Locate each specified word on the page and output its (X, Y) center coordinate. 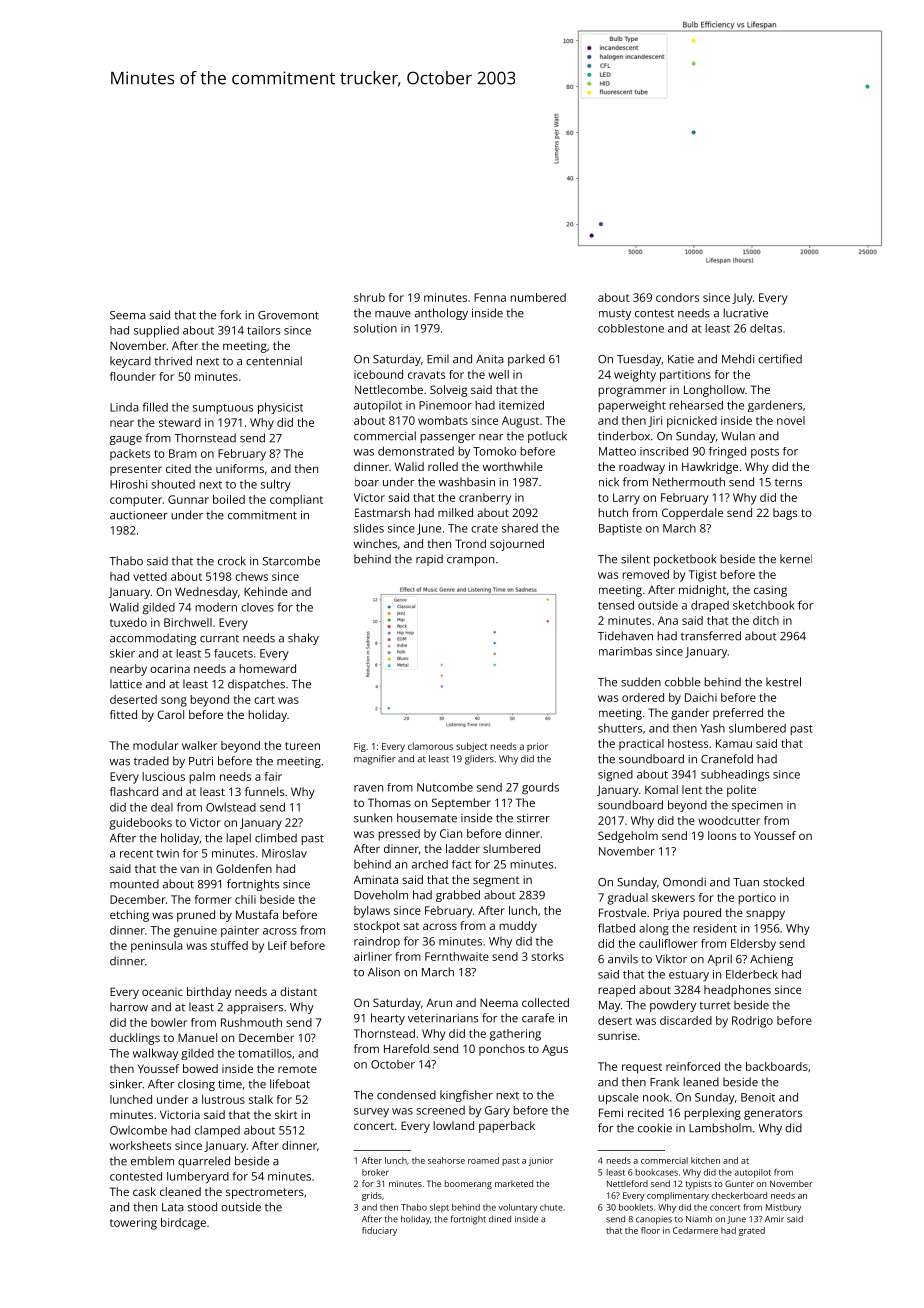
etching (129, 916)
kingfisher (466, 1096)
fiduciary (379, 1231)
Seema (128, 315)
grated (752, 1231)
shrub (369, 297)
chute (551, 1207)
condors (677, 297)
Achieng (771, 960)
